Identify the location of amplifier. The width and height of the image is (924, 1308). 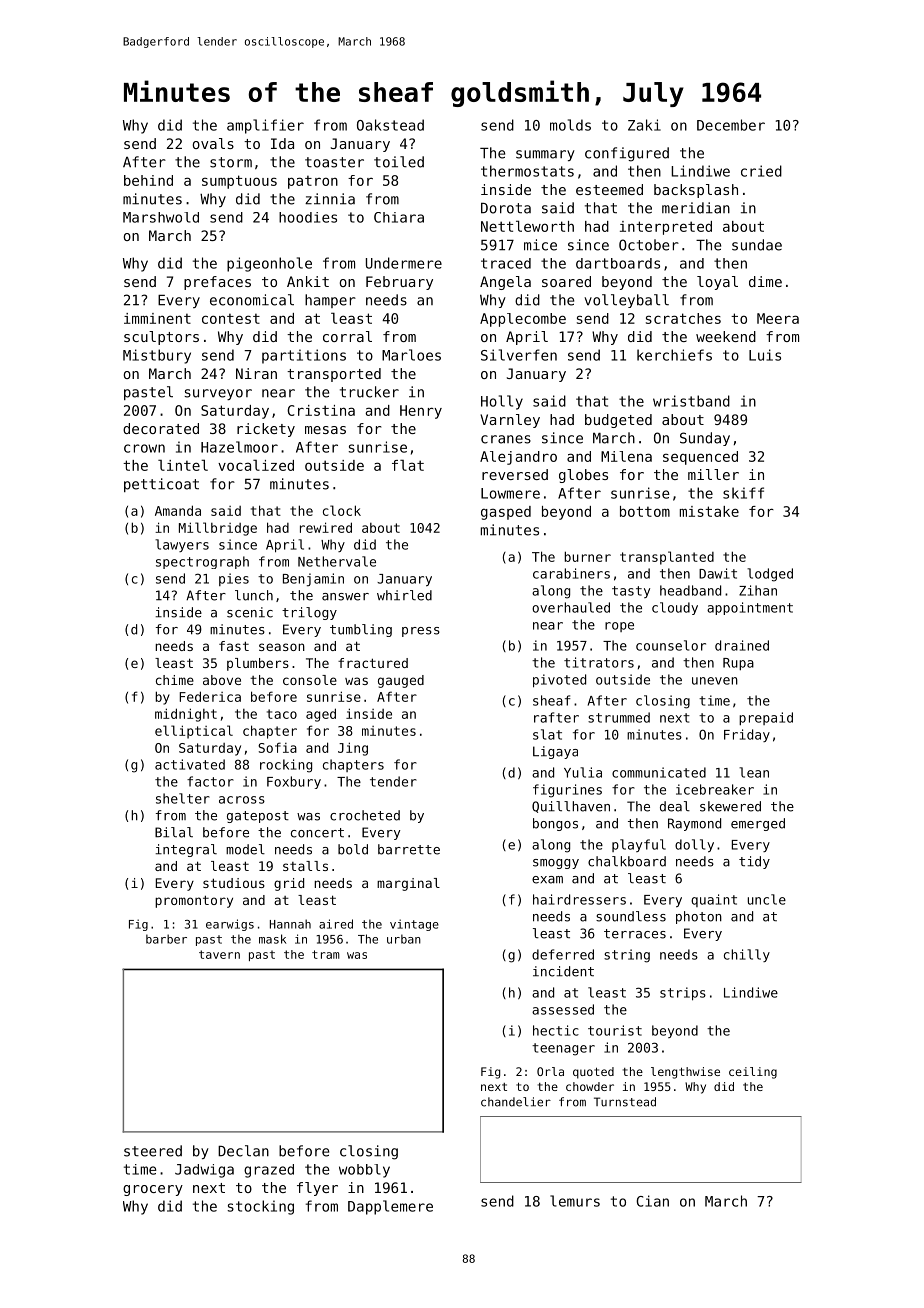
(265, 126).
